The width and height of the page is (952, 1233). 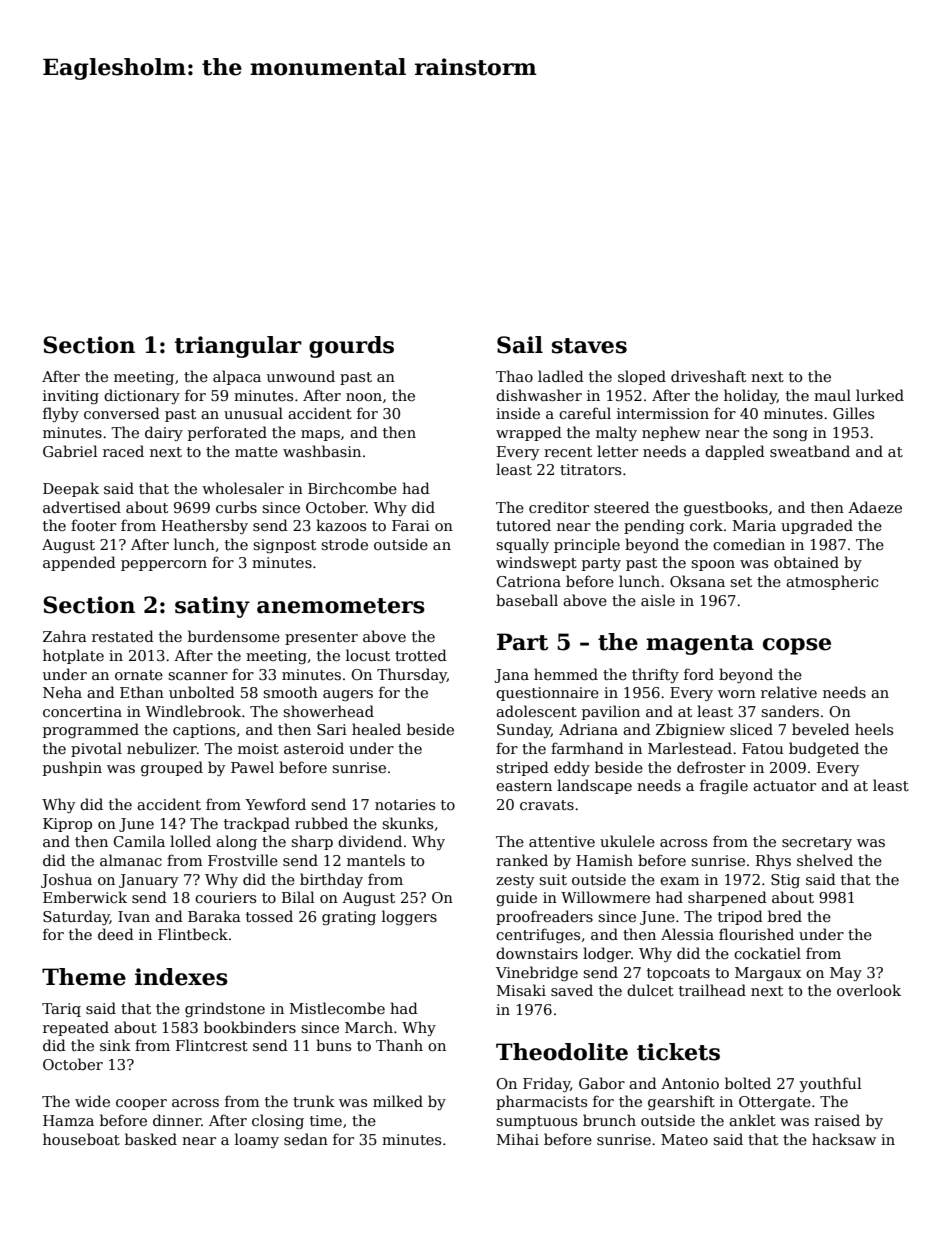 What do you see at coordinates (767, 953) in the page?
I see `cockatiel` at bounding box center [767, 953].
